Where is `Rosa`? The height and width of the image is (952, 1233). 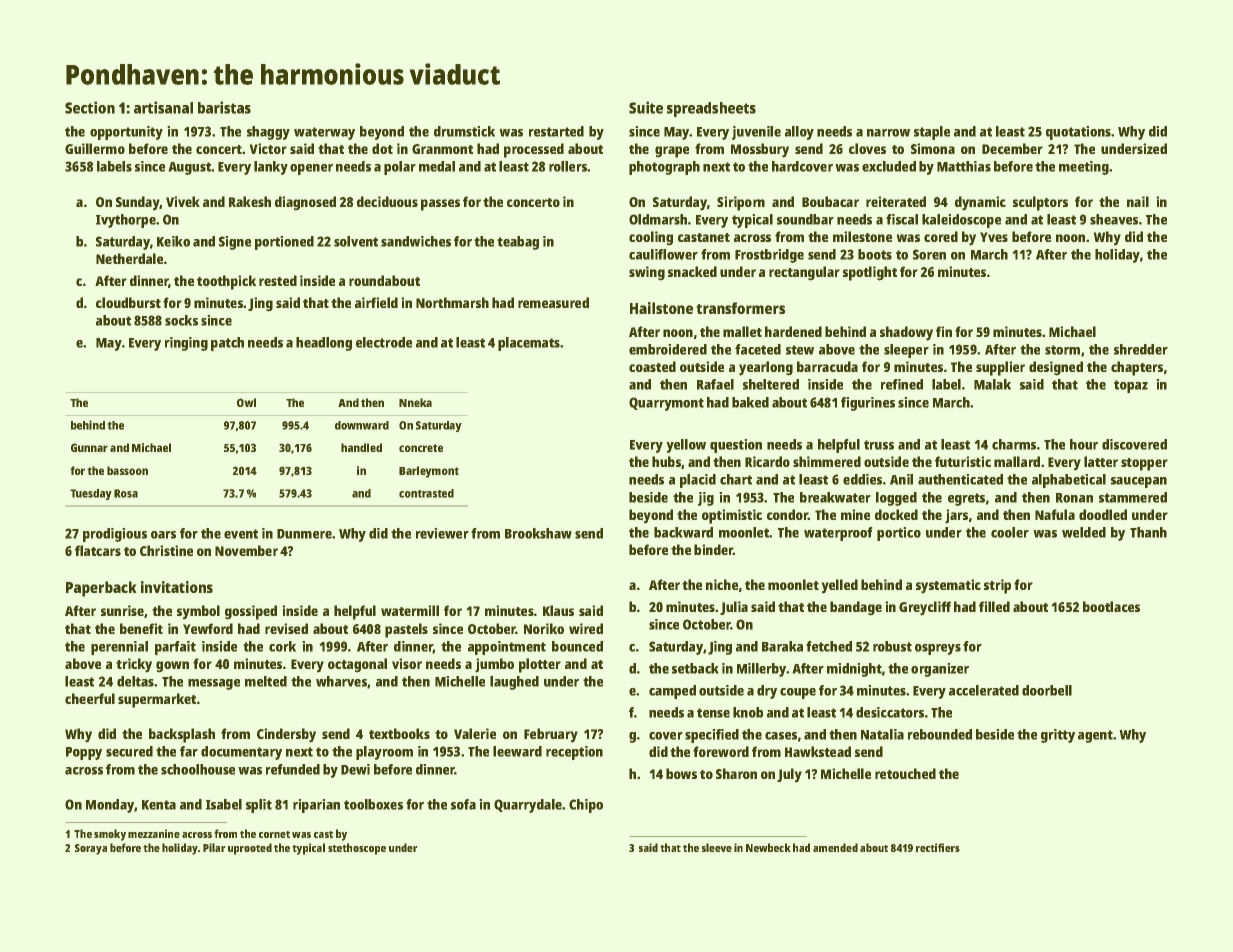
Rosa is located at coordinates (126, 493).
